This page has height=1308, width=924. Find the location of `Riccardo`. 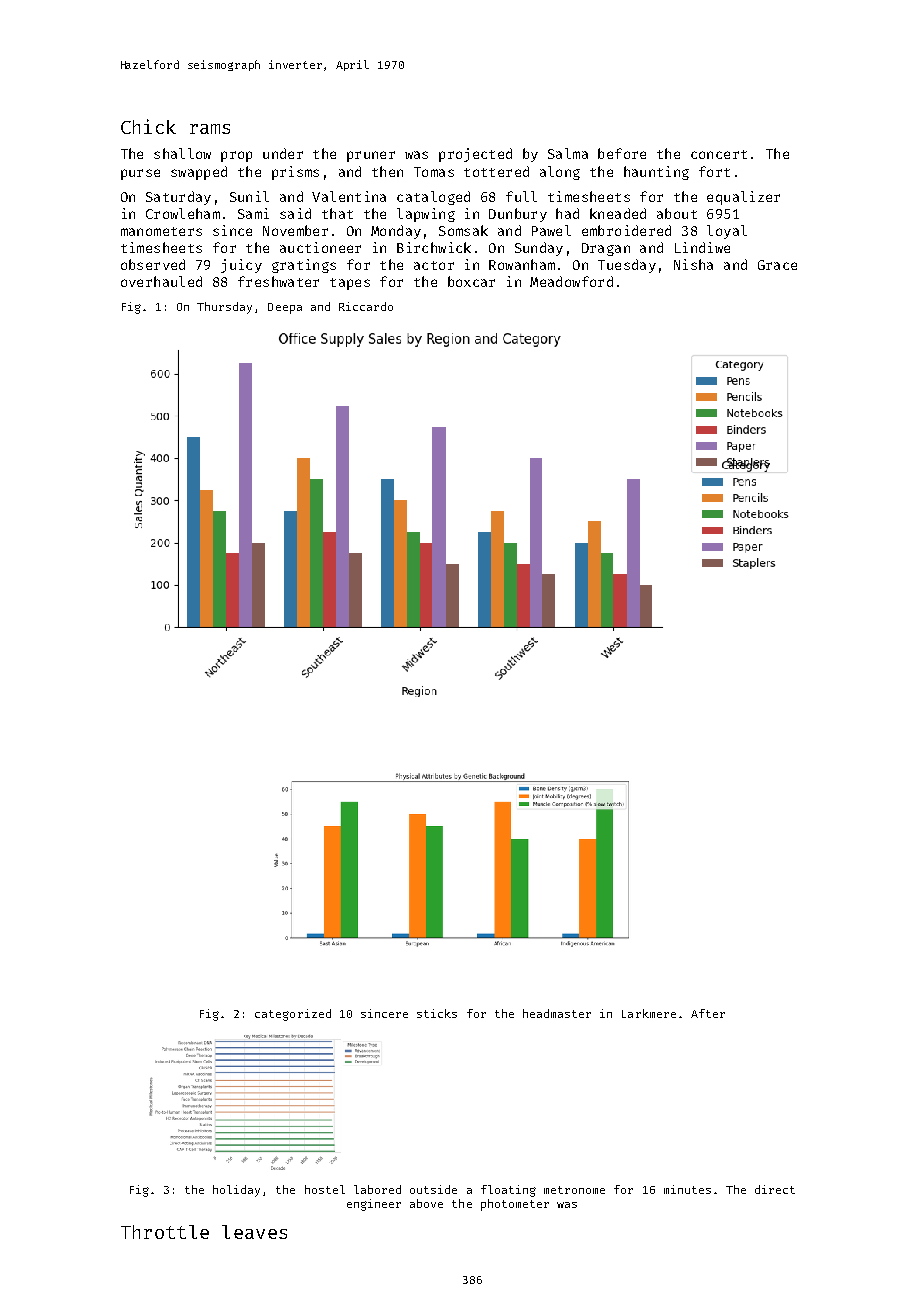

Riccardo is located at coordinates (366, 306).
